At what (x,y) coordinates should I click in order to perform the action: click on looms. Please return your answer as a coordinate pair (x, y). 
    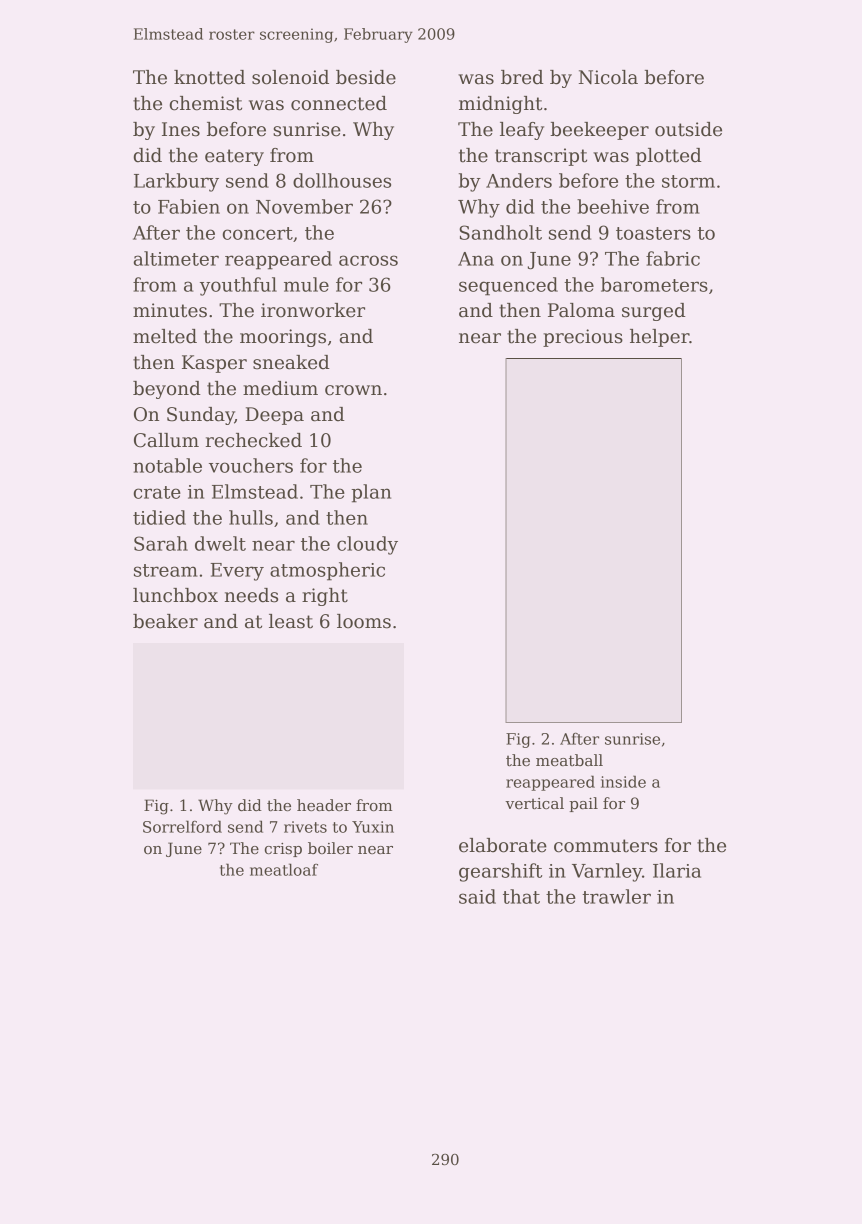
    Looking at the image, I should click on (364, 621).
